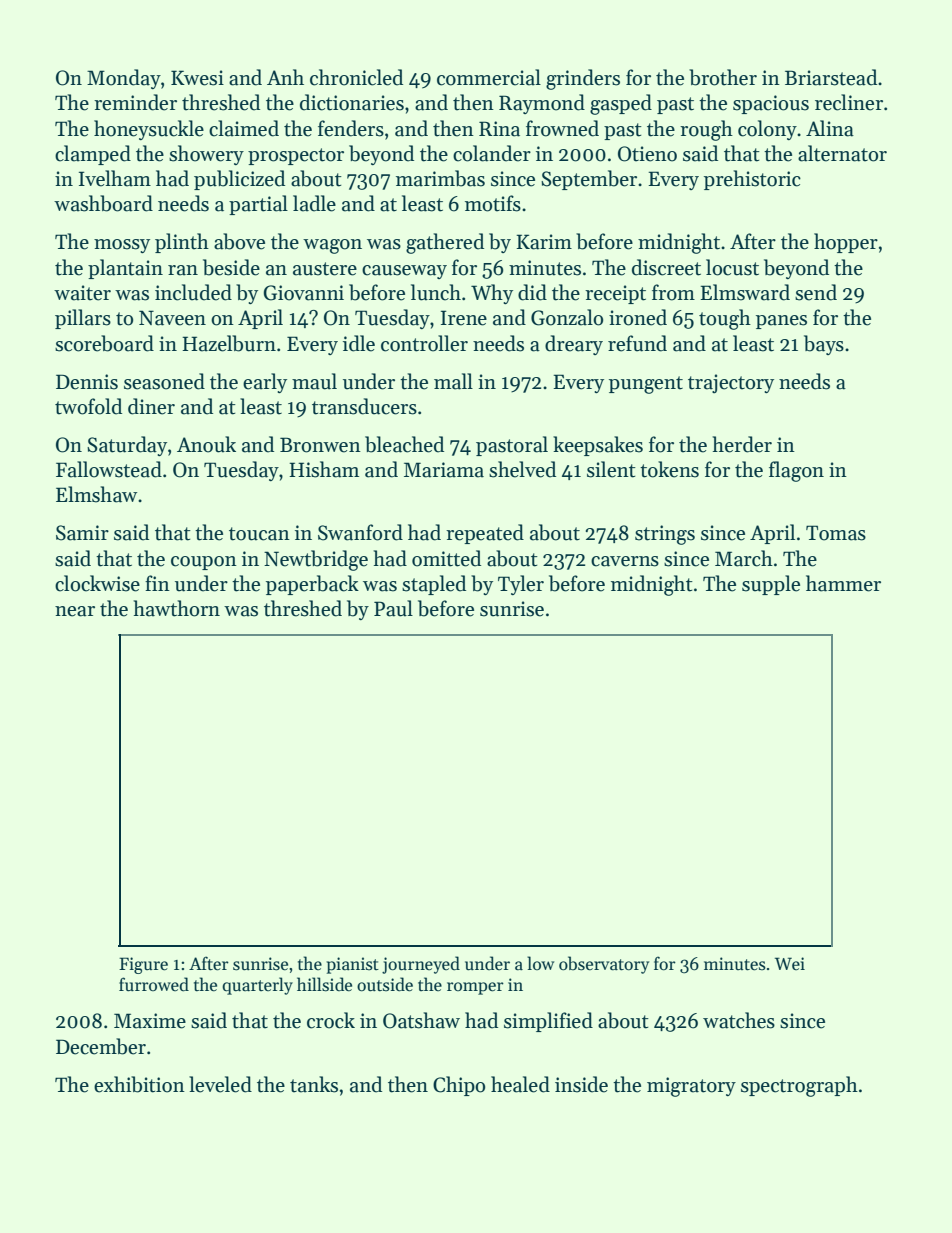  Describe the element at coordinates (421, 965) in the image. I see `journeyed` at that location.
